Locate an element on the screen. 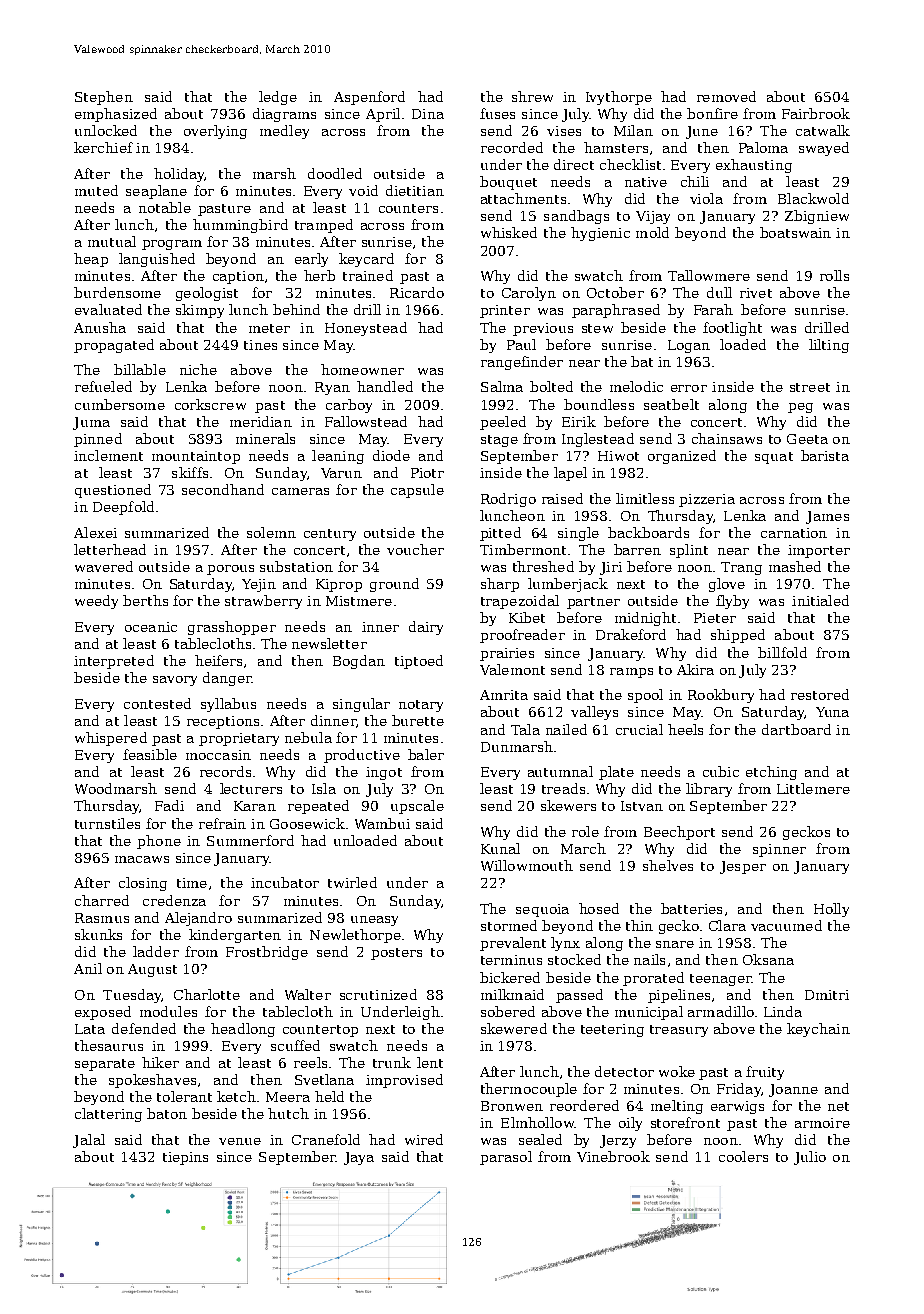 Image resolution: width=924 pixels, height=1314 pixels. Stephen is located at coordinates (104, 98).
